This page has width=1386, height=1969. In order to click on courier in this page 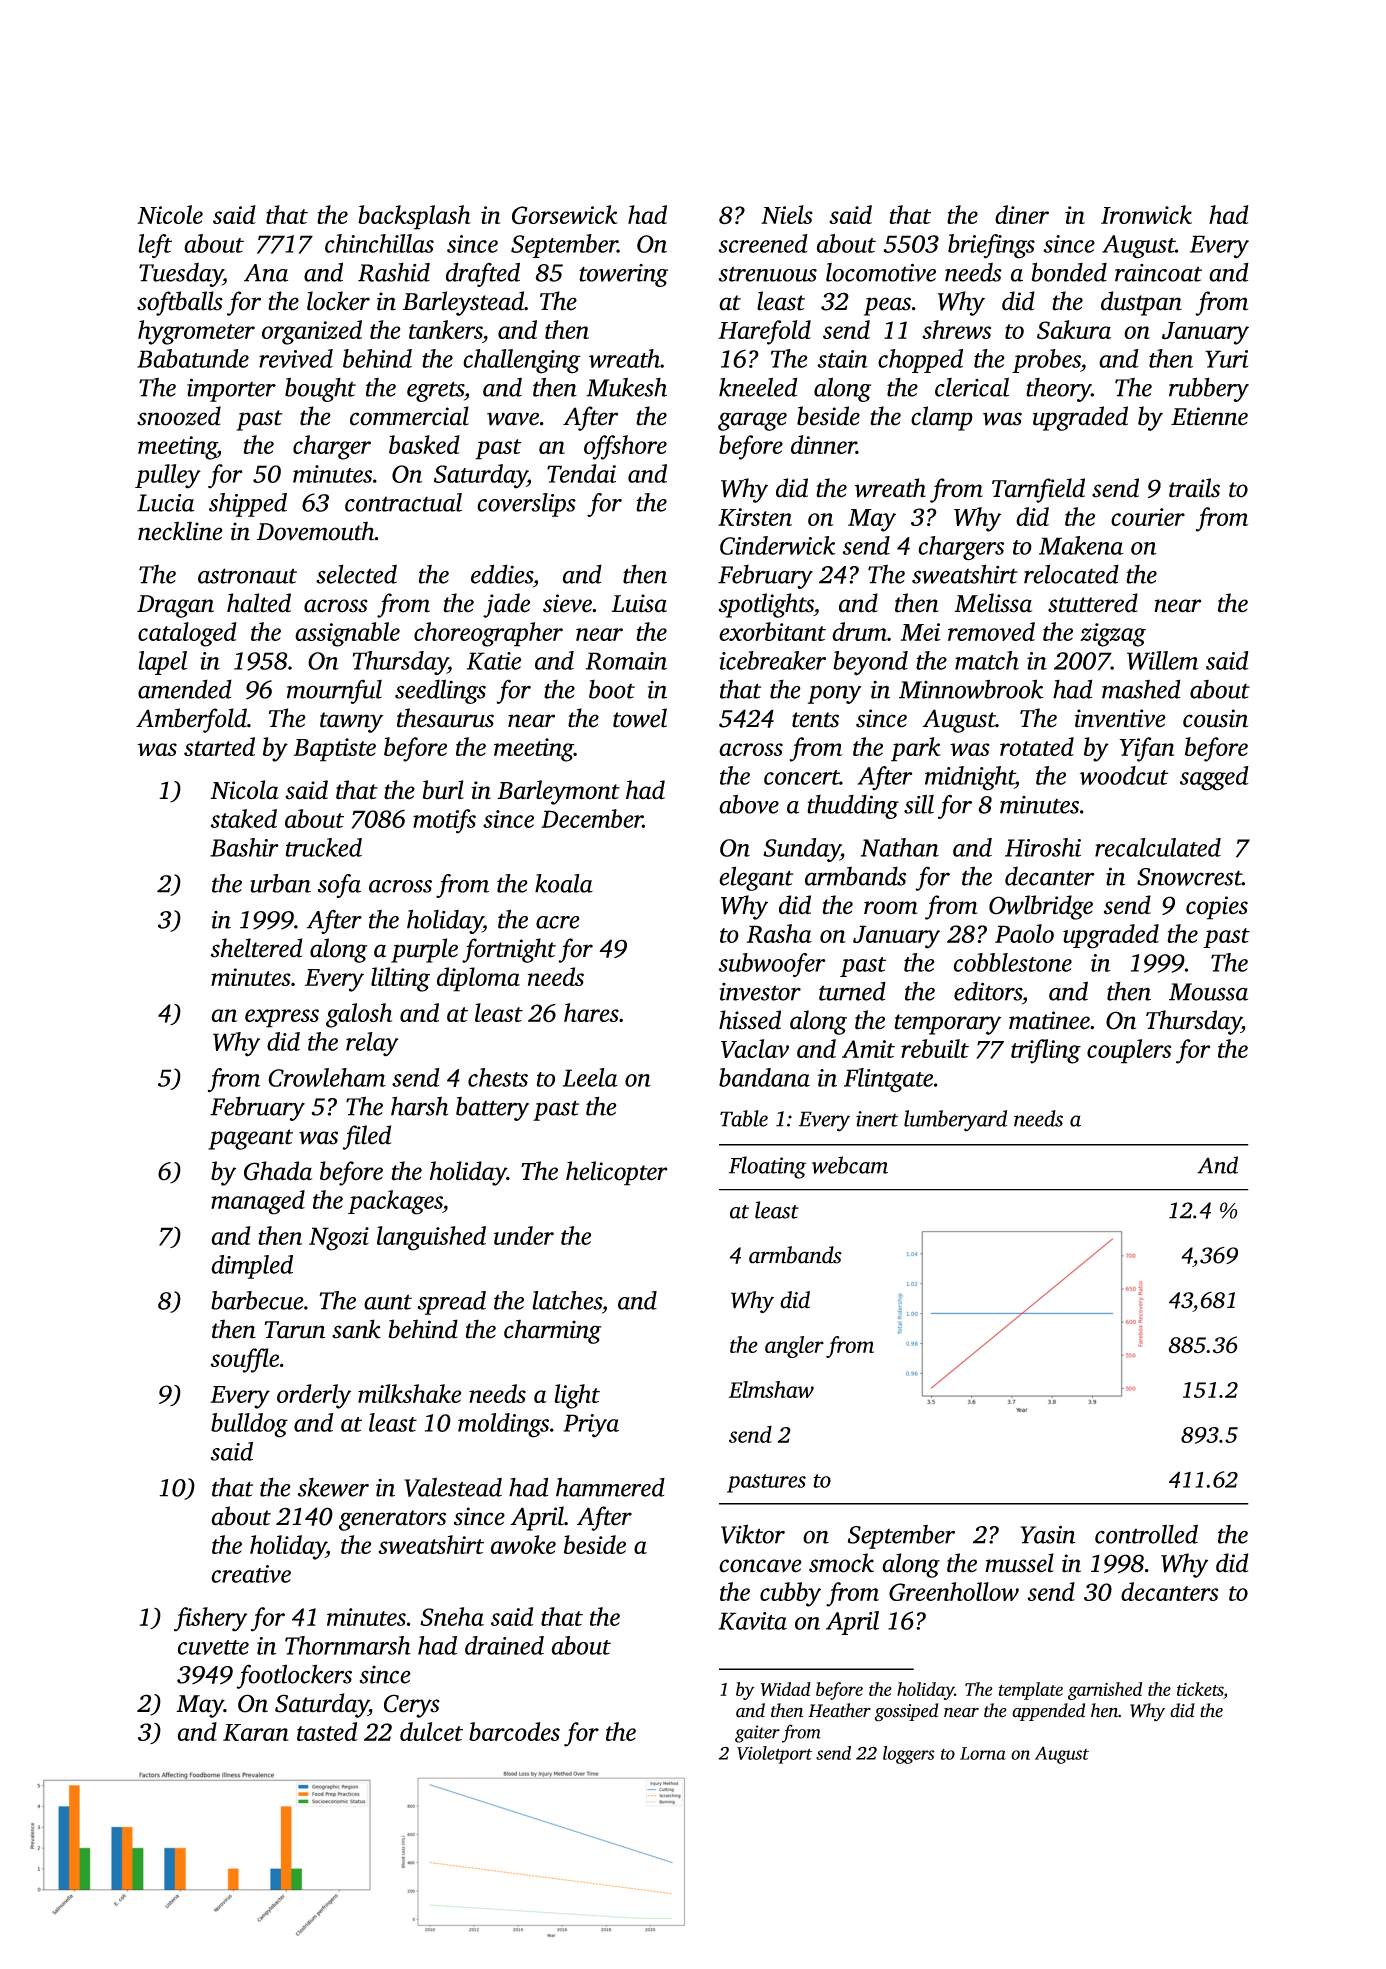, I will do `click(1148, 517)`.
